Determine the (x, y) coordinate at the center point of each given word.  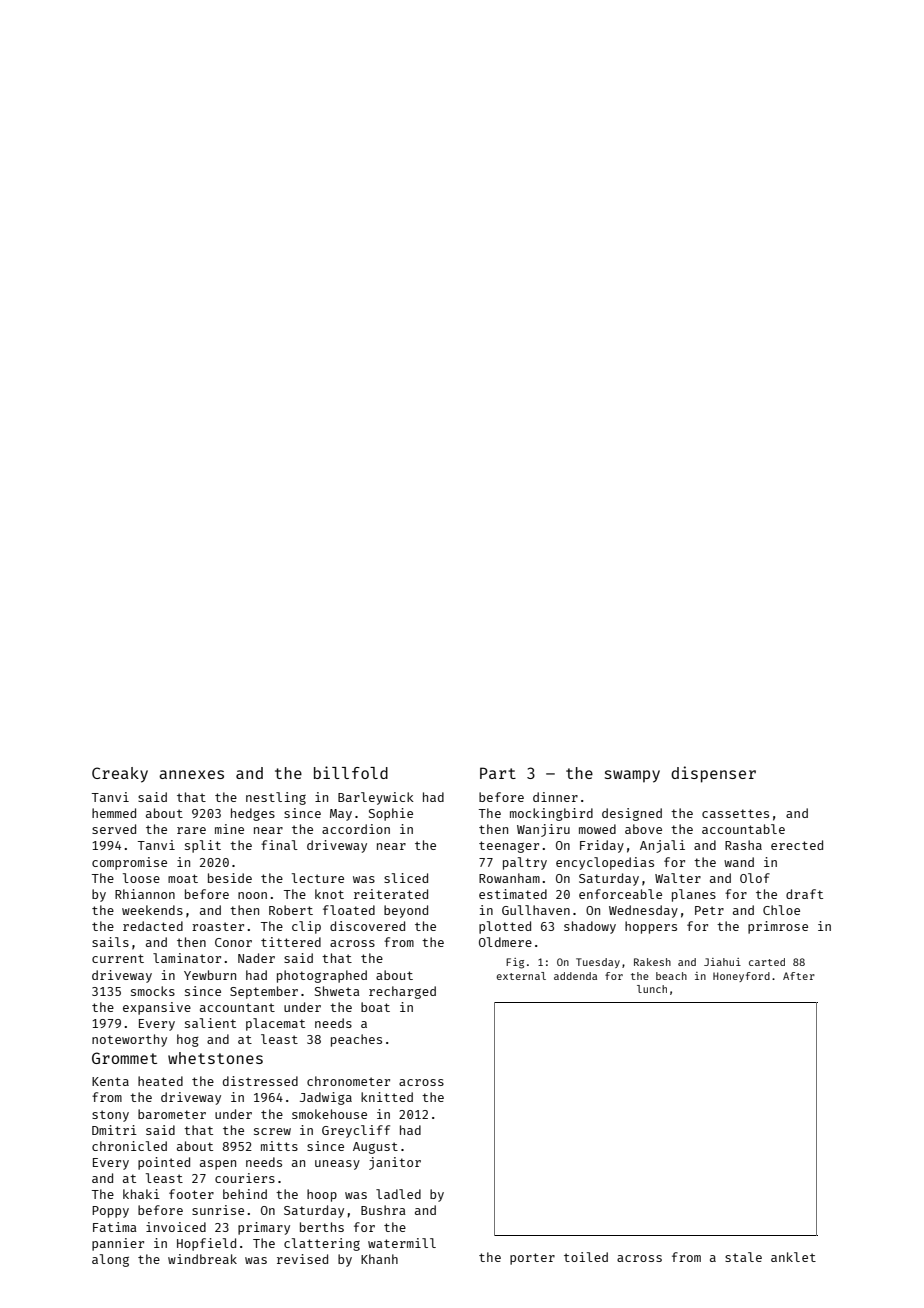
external (521, 976)
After (799, 976)
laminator (187, 958)
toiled (586, 1257)
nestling (276, 798)
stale (743, 1257)
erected (797, 845)
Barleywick (376, 798)
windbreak (202, 1259)
